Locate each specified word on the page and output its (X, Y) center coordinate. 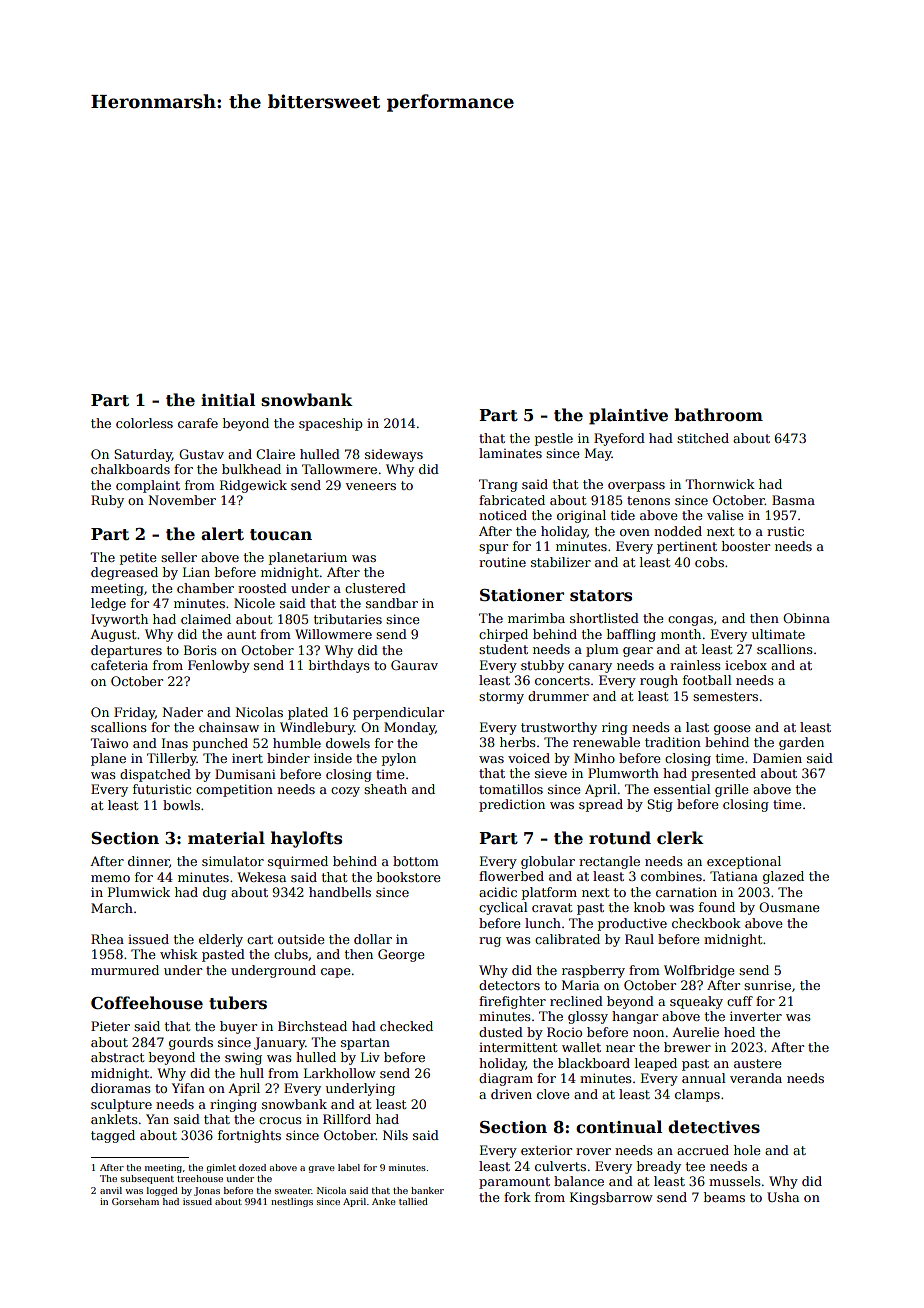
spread (601, 805)
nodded (678, 531)
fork (517, 1197)
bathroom (718, 415)
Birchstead (312, 1026)
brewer (687, 1047)
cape (335, 973)
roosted (262, 588)
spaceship (331, 424)
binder (288, 758)
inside (333, 758)
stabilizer (561, 562)
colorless (144, 423)
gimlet (221, 1168)
